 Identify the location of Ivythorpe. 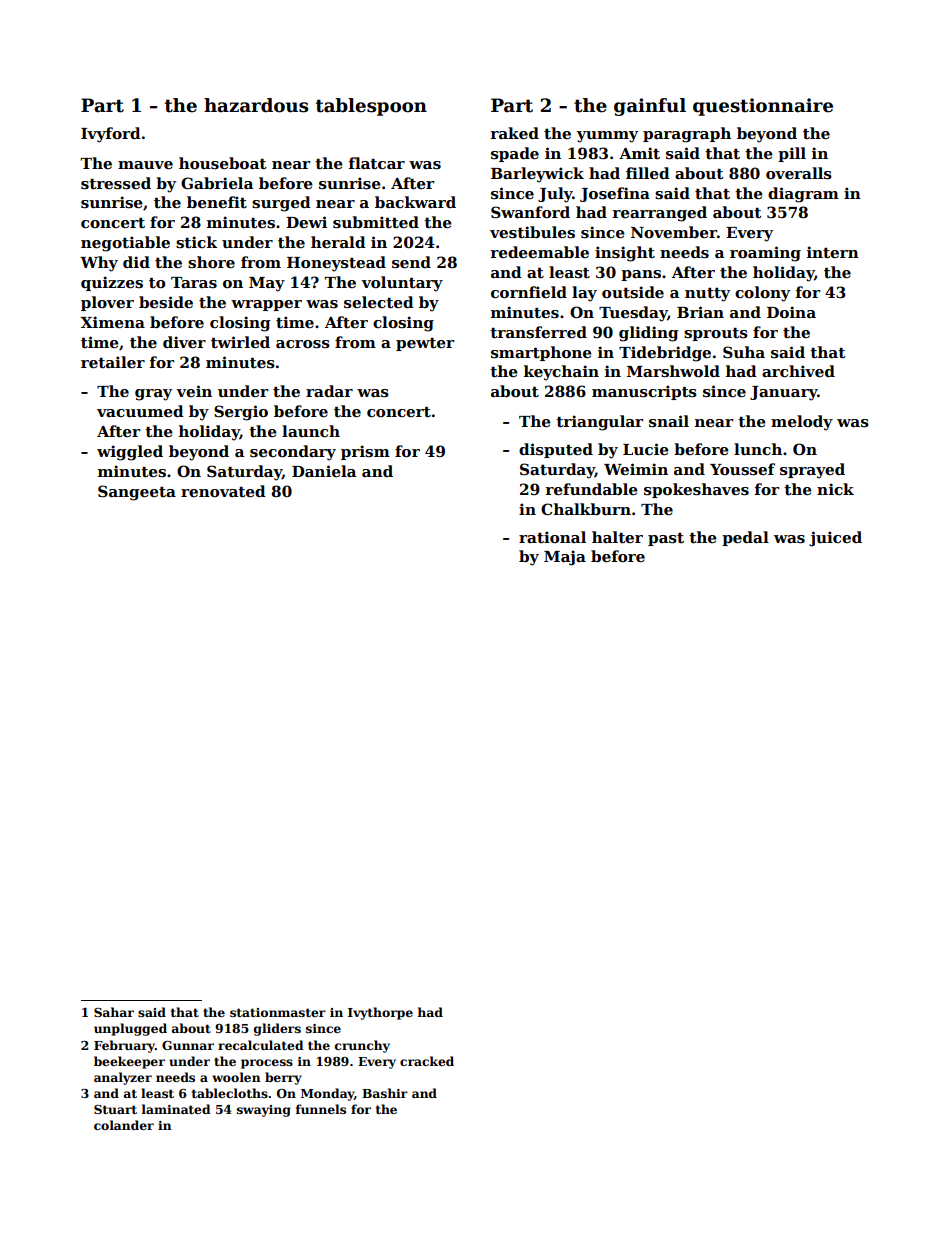
(380, 1013).
